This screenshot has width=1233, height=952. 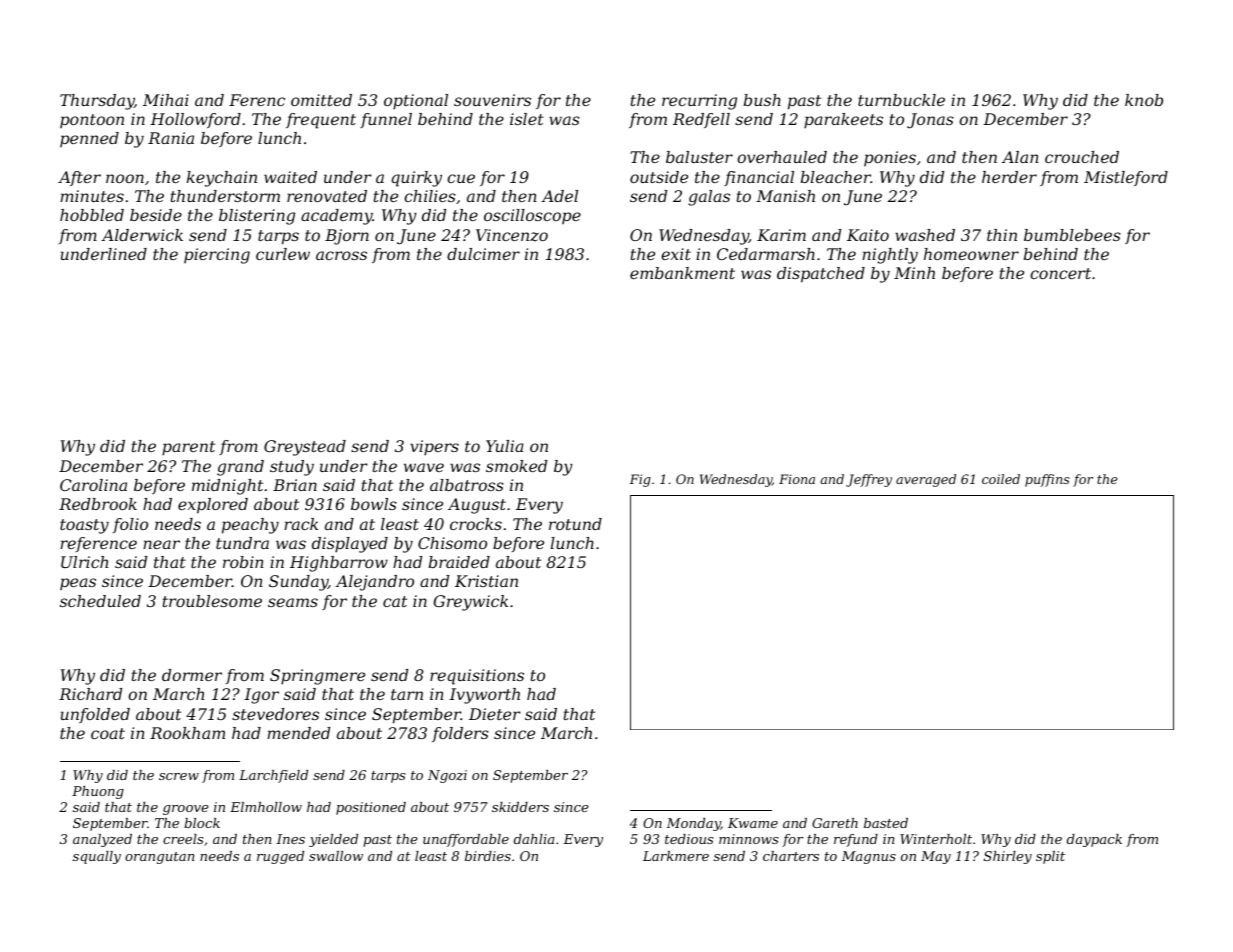 I want to click on troublesome, so click(x=212, y=601).
